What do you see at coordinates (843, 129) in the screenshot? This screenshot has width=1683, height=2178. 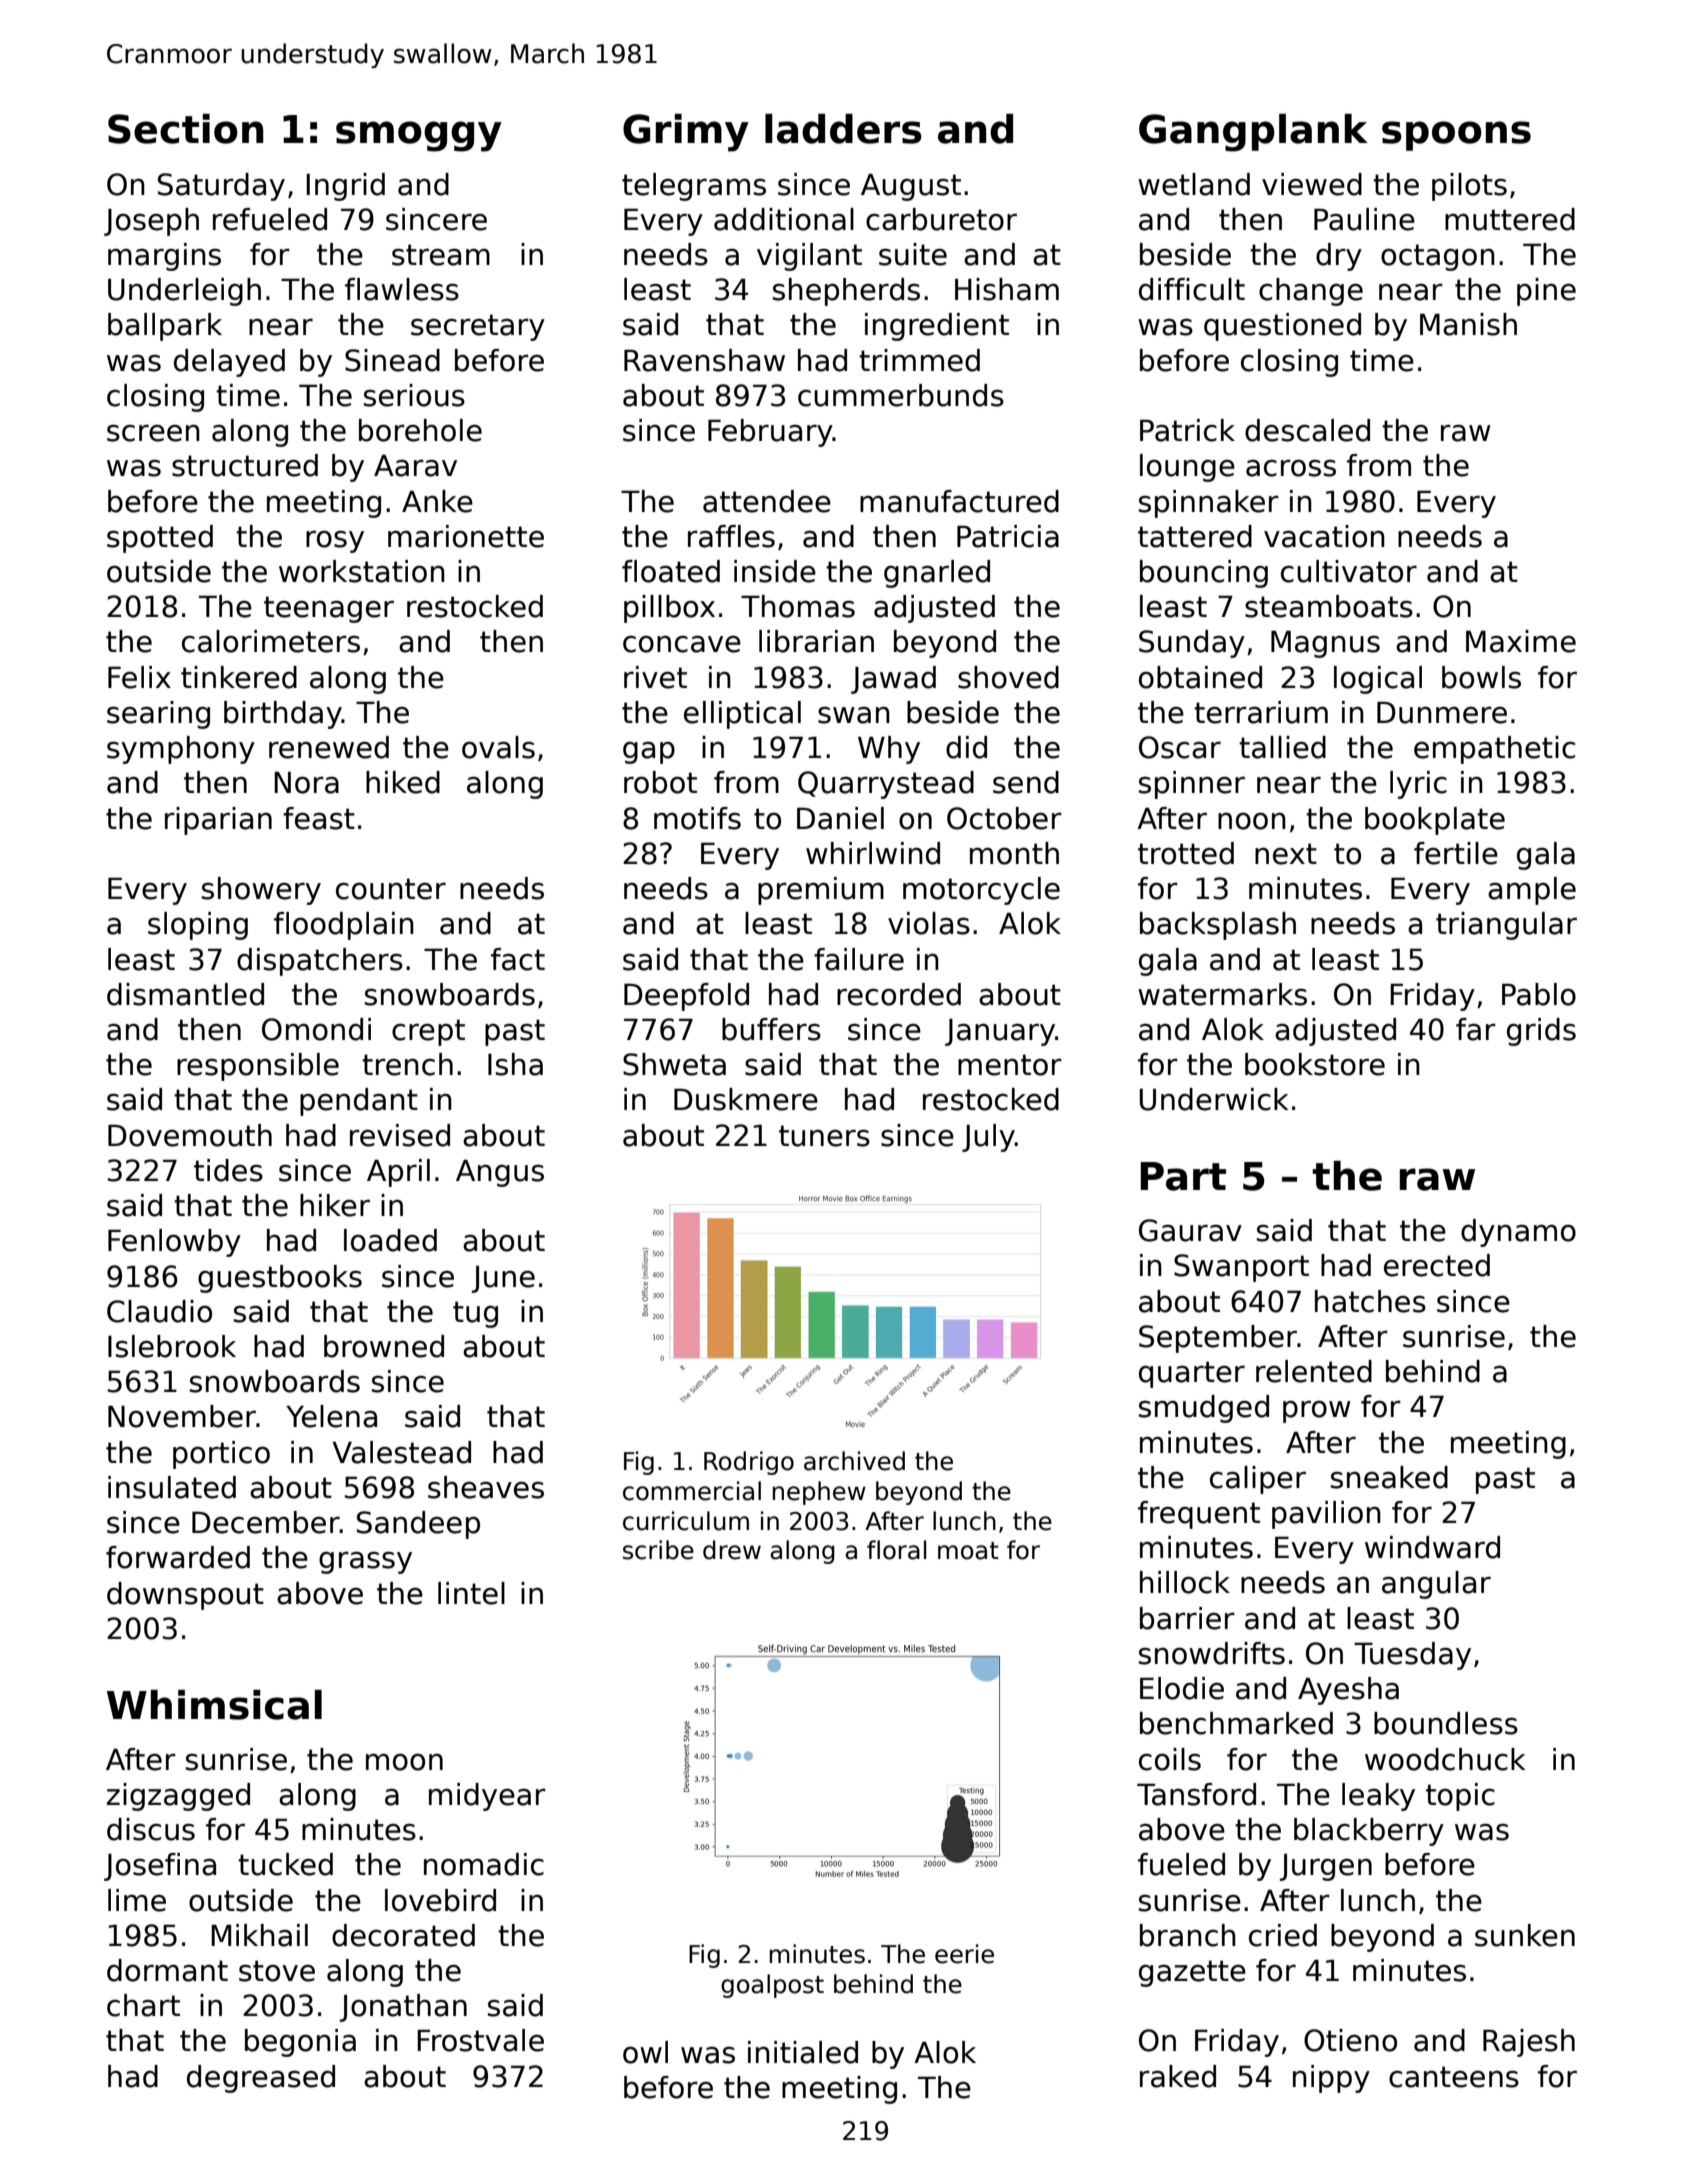 I see `ladders` at bounding box center [843, 129].
